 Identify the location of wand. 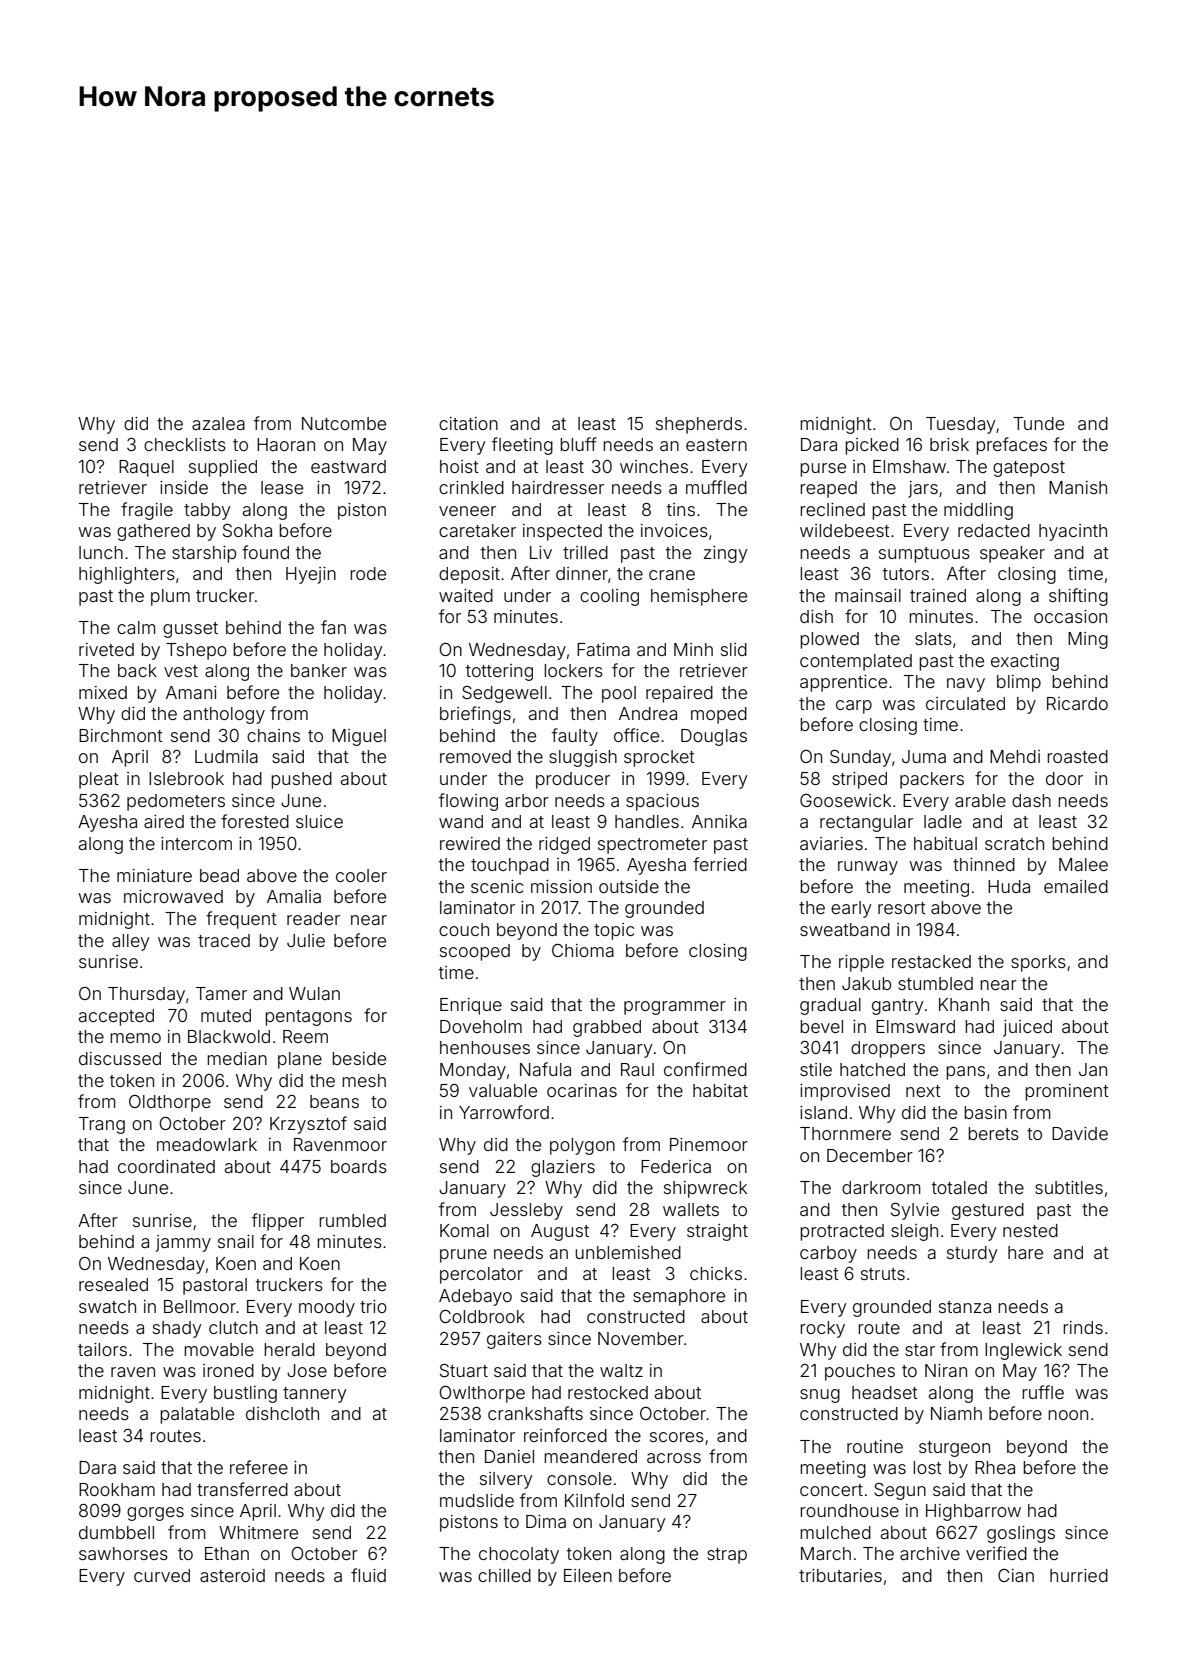
(461, 821).
